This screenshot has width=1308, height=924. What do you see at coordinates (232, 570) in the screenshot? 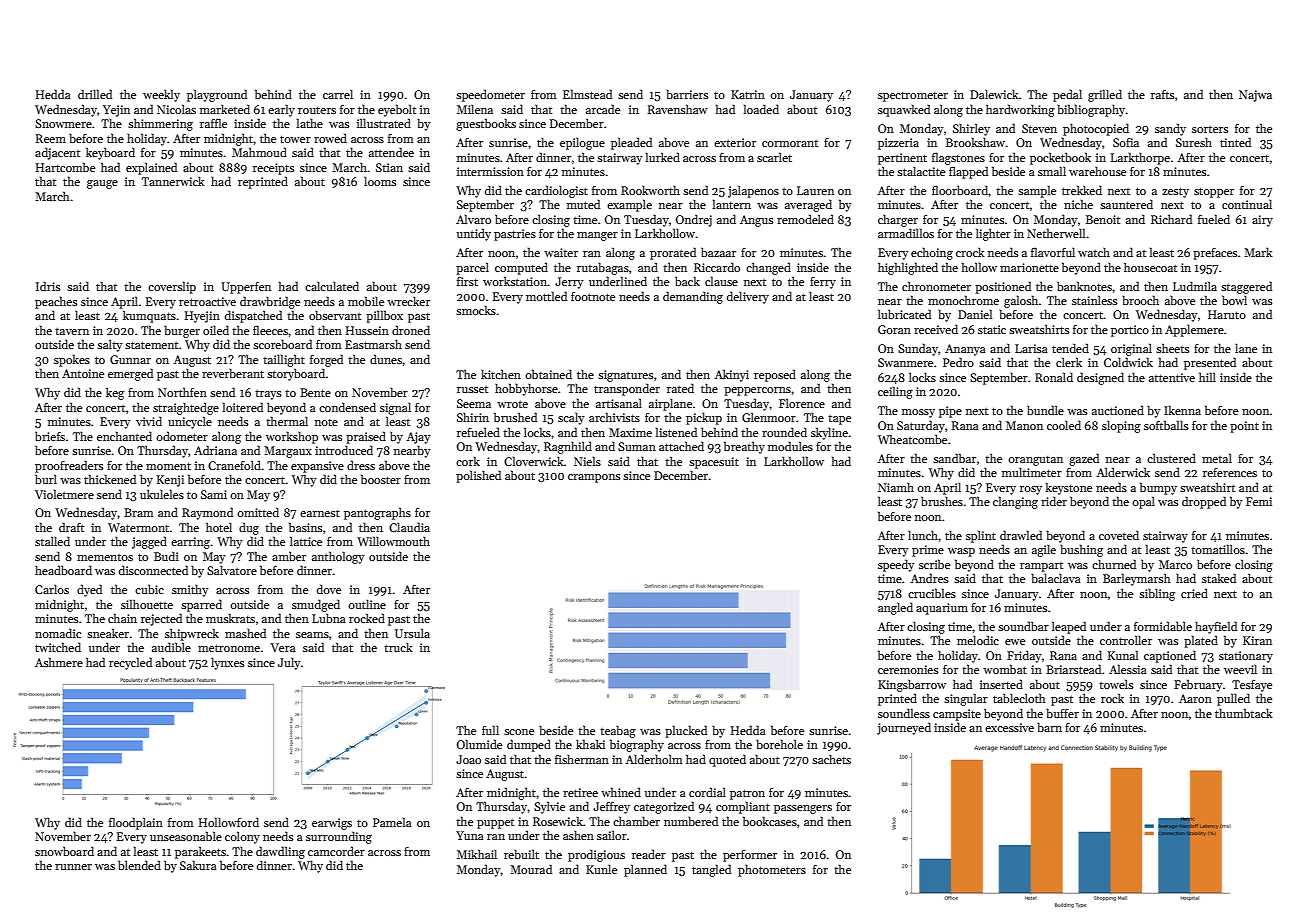
I see `Salvatore` at bounding box center [232, 570].
